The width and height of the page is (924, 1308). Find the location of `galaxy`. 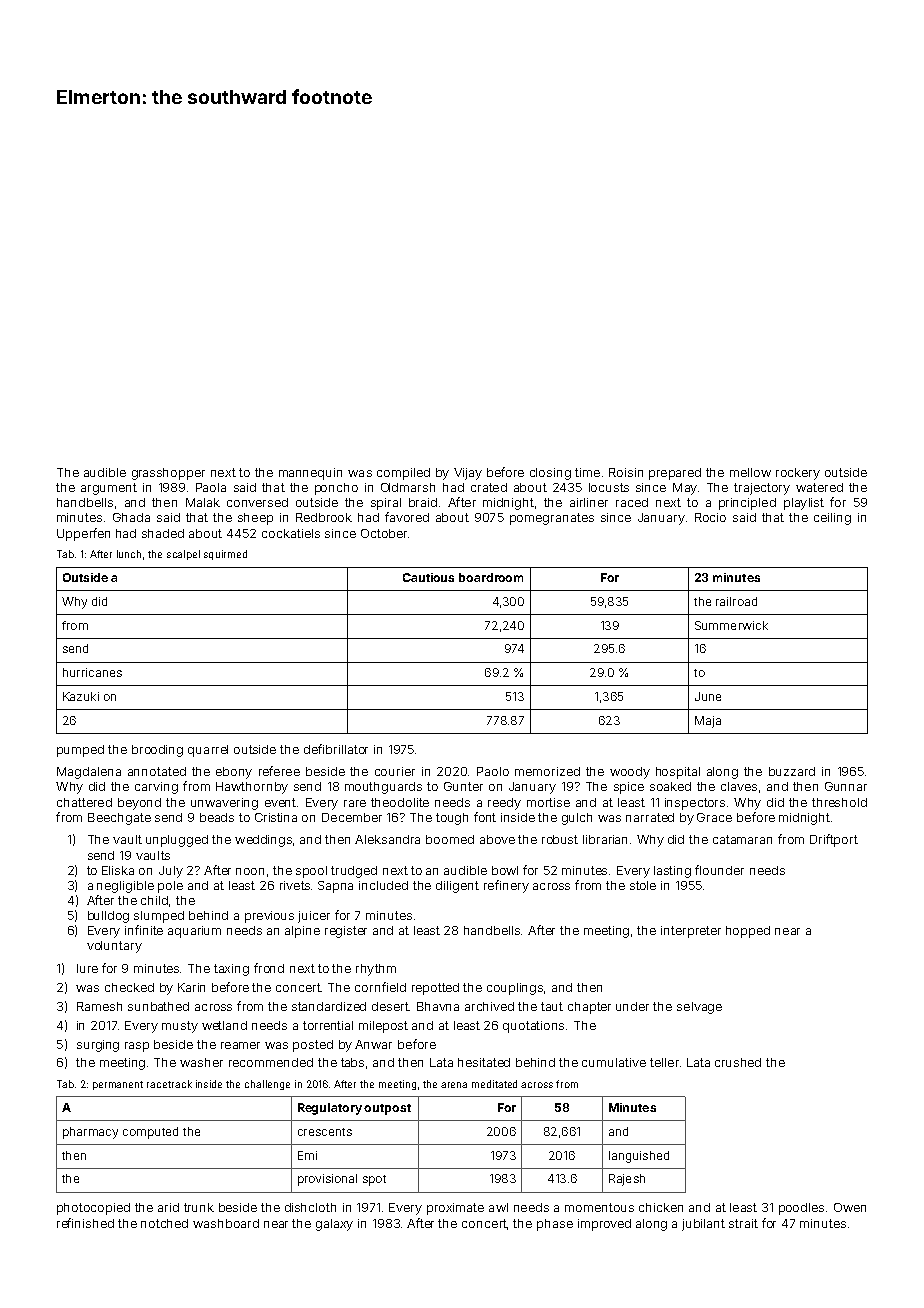

galaxy is located at coordinates (334, 1225).
